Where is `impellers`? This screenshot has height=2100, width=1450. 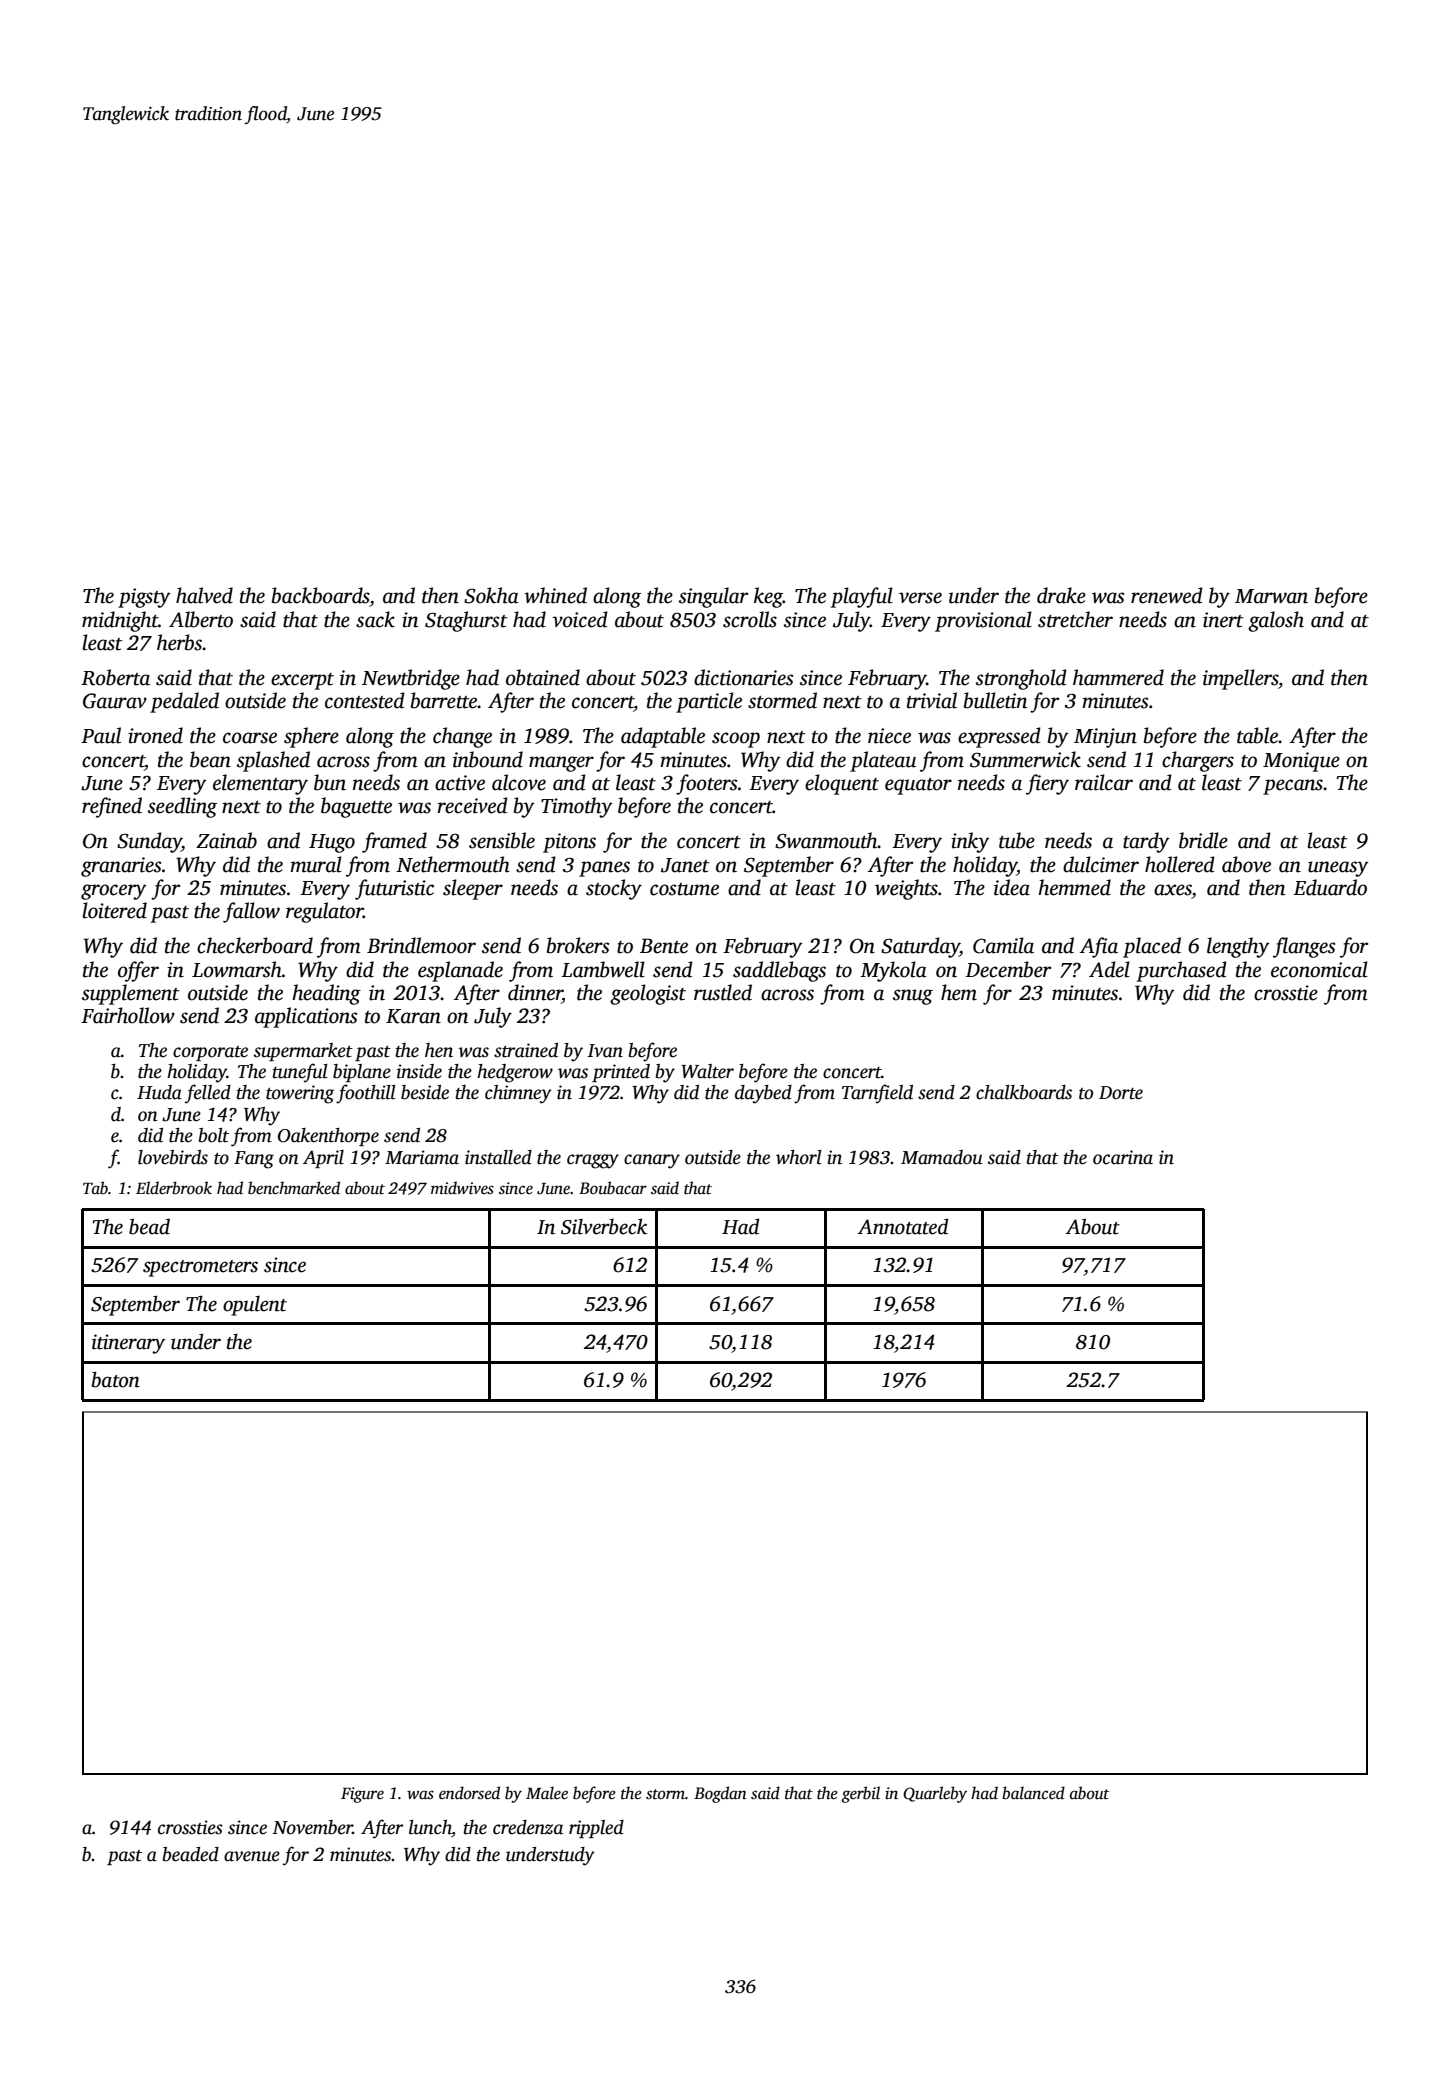
impellers is located at coordinates (1240, 679).
